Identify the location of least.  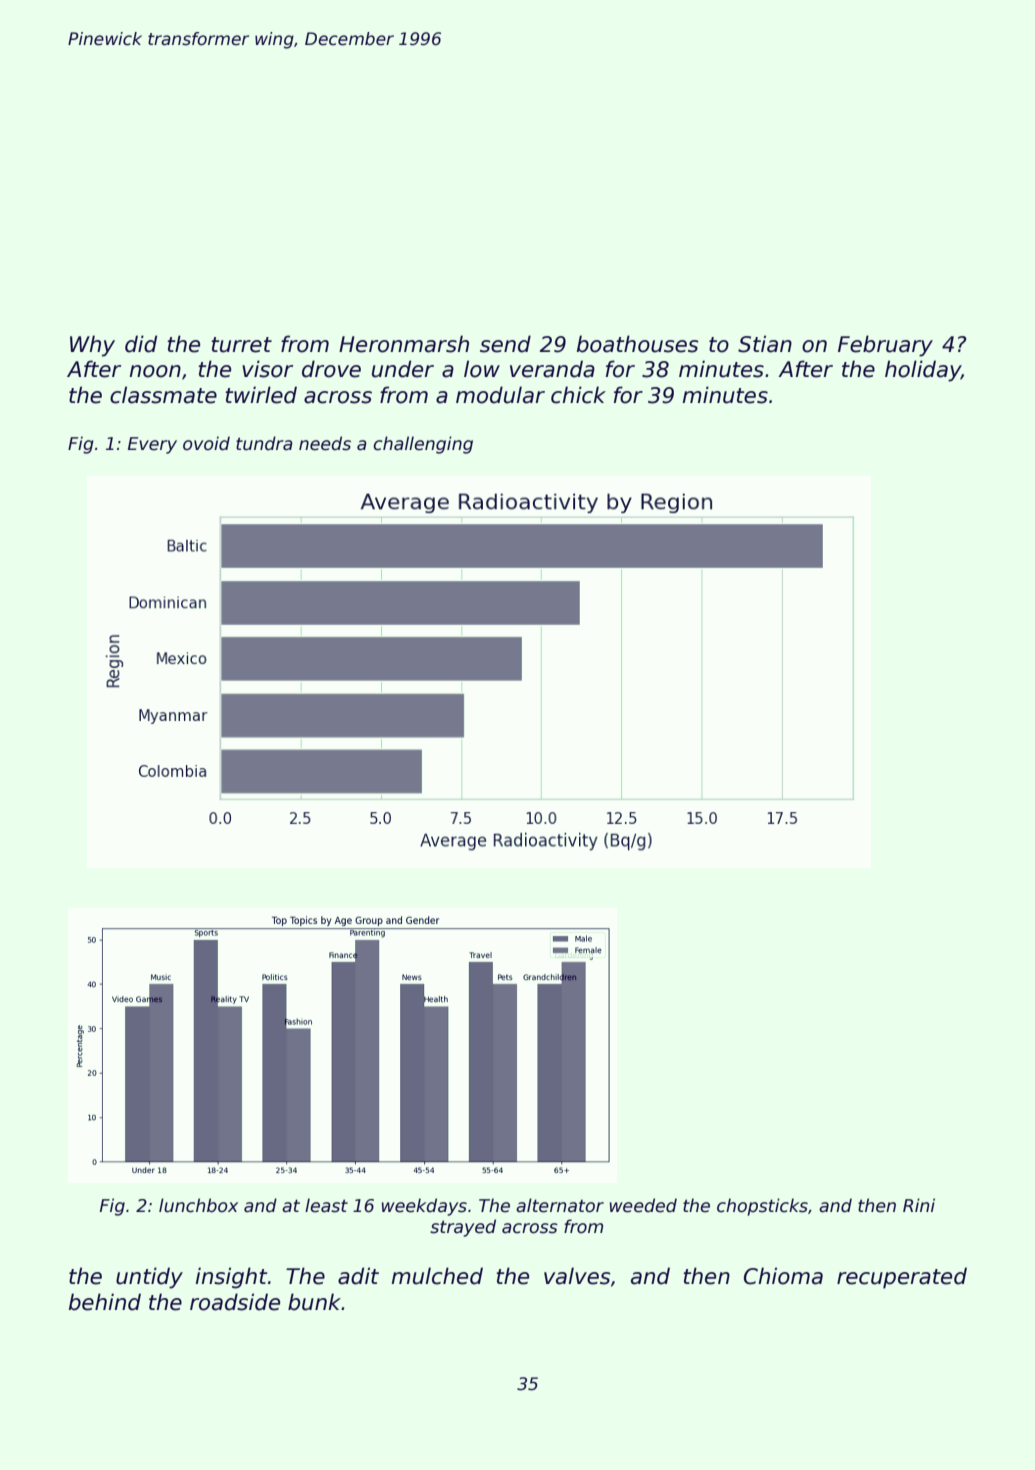
(326, 1205).
